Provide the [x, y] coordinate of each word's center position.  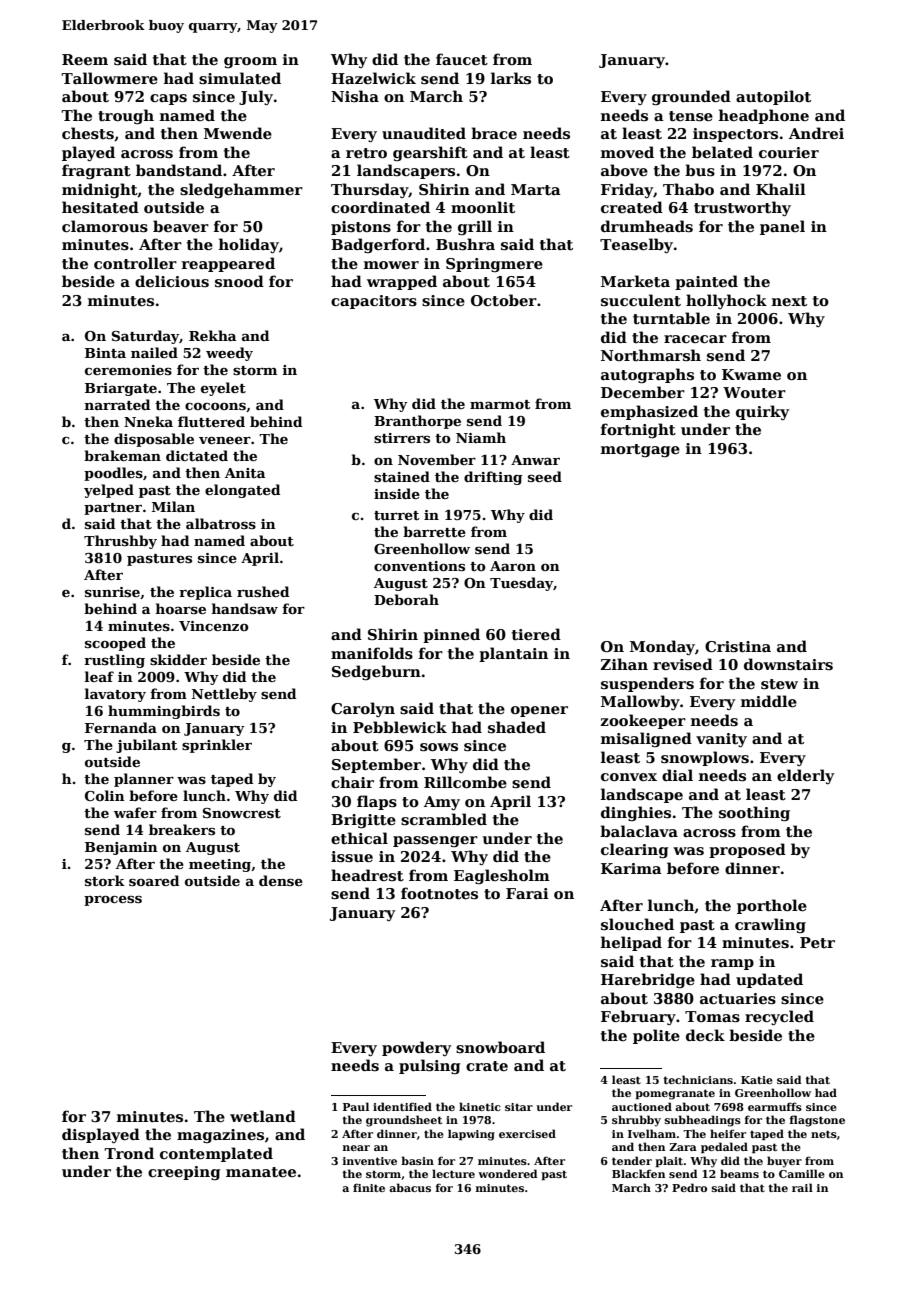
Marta [536, 189]
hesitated [100, 207]
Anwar [535, 460]
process [113, 901]
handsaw [245, 608]
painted [706, 282]
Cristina [738, 646]
